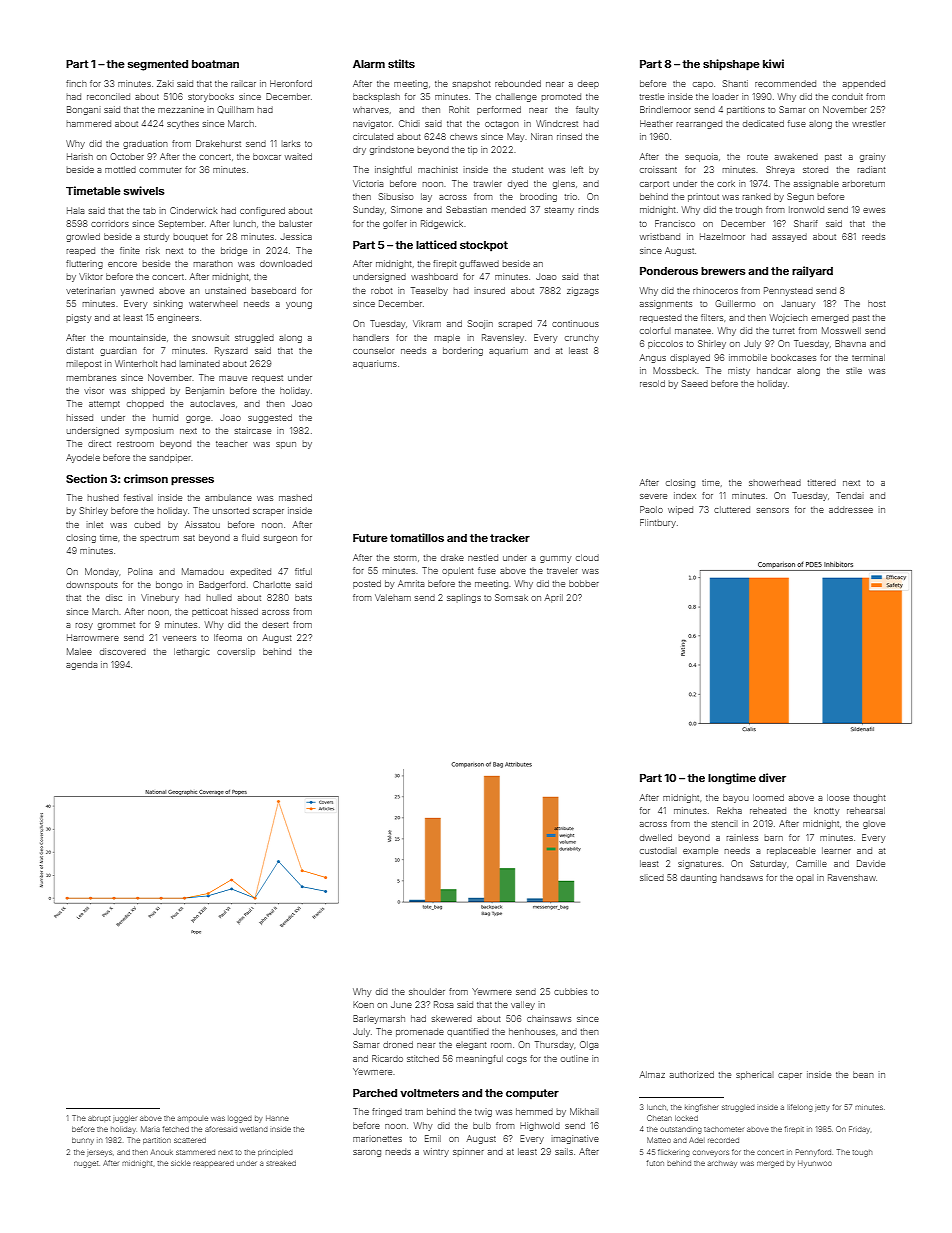 This page has width=952, height=1233. I want to click on streaked, so click(281, 1163).
